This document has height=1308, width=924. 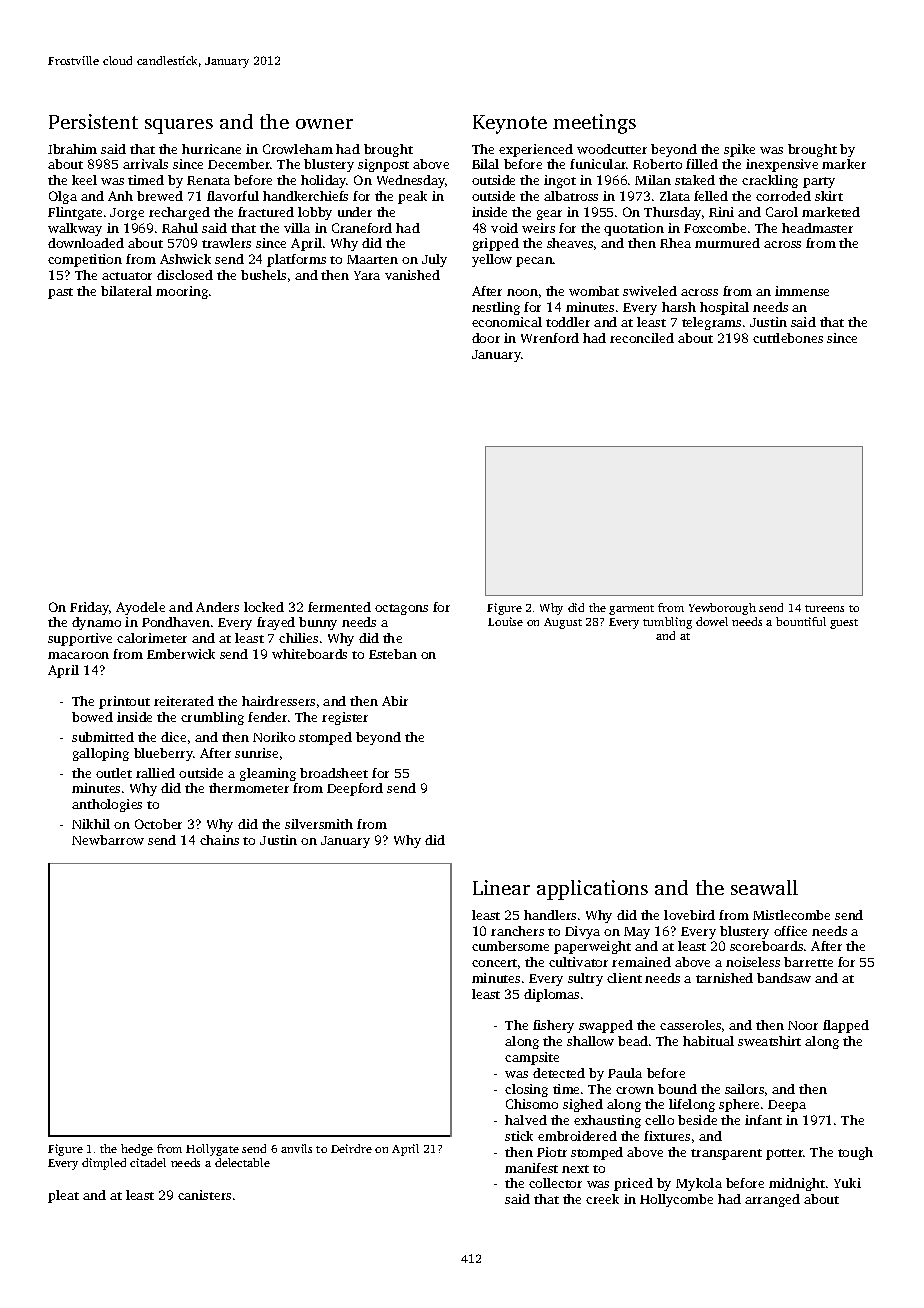 What do you see at coordinates (642, 338) in the document?
I see `reconciled` at bounding box center [642, 338].
